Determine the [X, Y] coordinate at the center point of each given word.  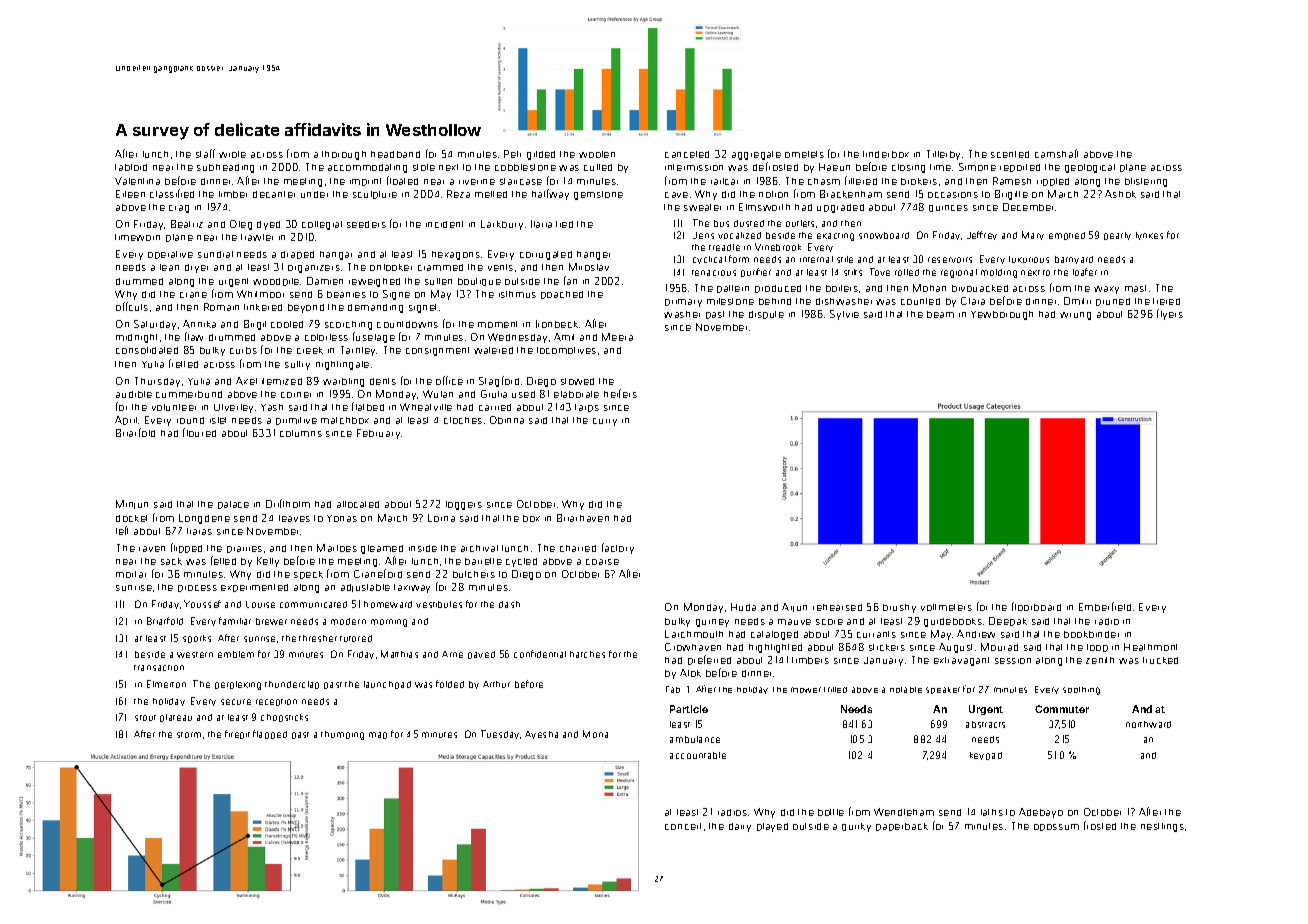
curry [605, 422]
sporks [197, 639]
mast [1135, 288]
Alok [690, 673]
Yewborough [1002, 315]
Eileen [130, 194]
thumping [342, 735]
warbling [343, 382]
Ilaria [541, 224]
